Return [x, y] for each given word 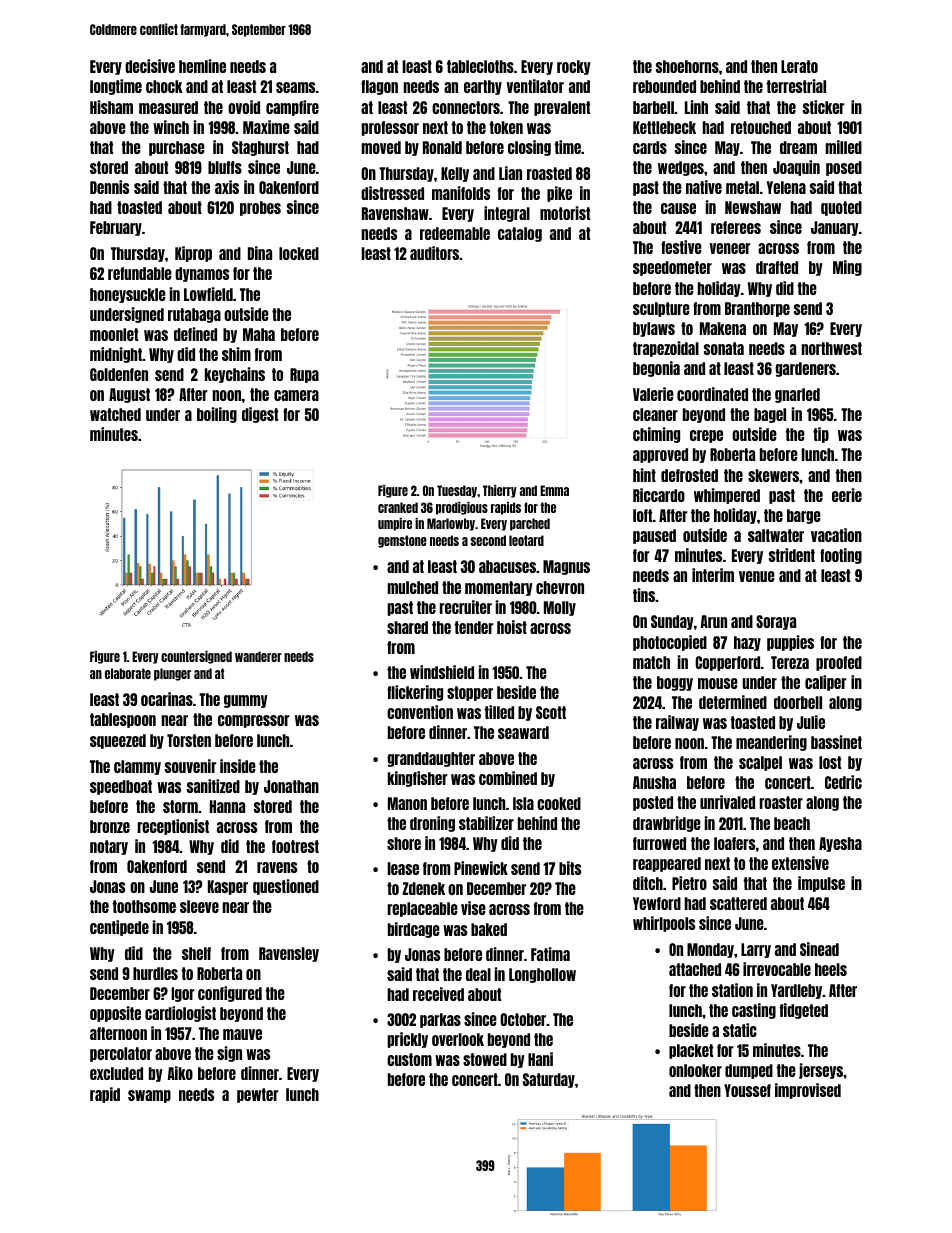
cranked [398, 507]
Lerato [799, 66]
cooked [559, 803]
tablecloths [480, 66]
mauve [242, 1034]
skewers [774, 475]
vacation [836, 535]
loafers [734, 843]
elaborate [128, 673]
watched [115, 414]
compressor [254, 721]
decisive [150, 66]
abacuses [507, 566]
